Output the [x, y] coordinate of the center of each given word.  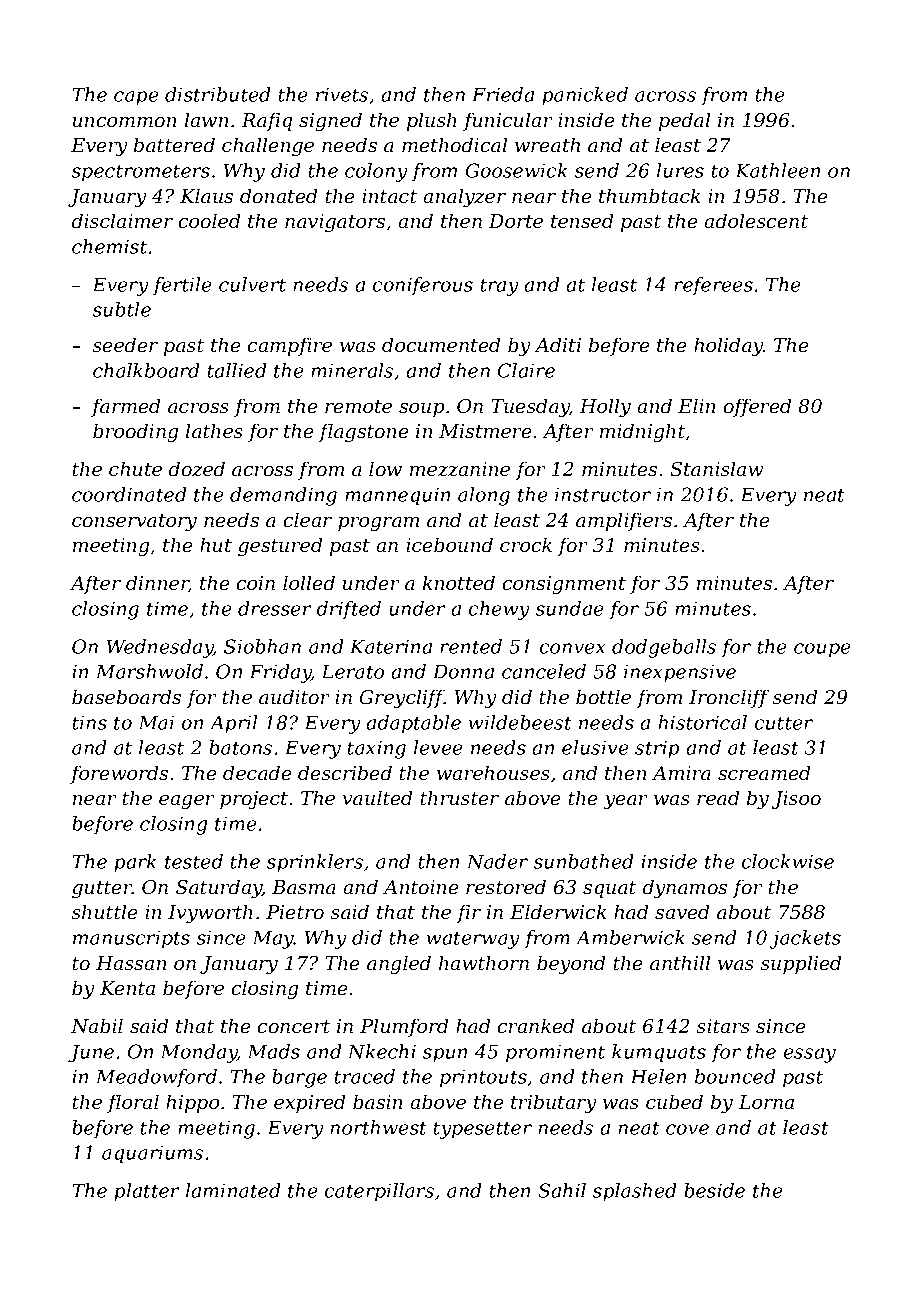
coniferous [423, 286]
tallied [237, 370]
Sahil [562, 1190]
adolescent [756, 221]
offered [757, 407]
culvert [252, 284]
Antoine [421, 887]
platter [147, 1192]
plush [432, 121]
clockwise [788, 861]
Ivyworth [210, 913]
